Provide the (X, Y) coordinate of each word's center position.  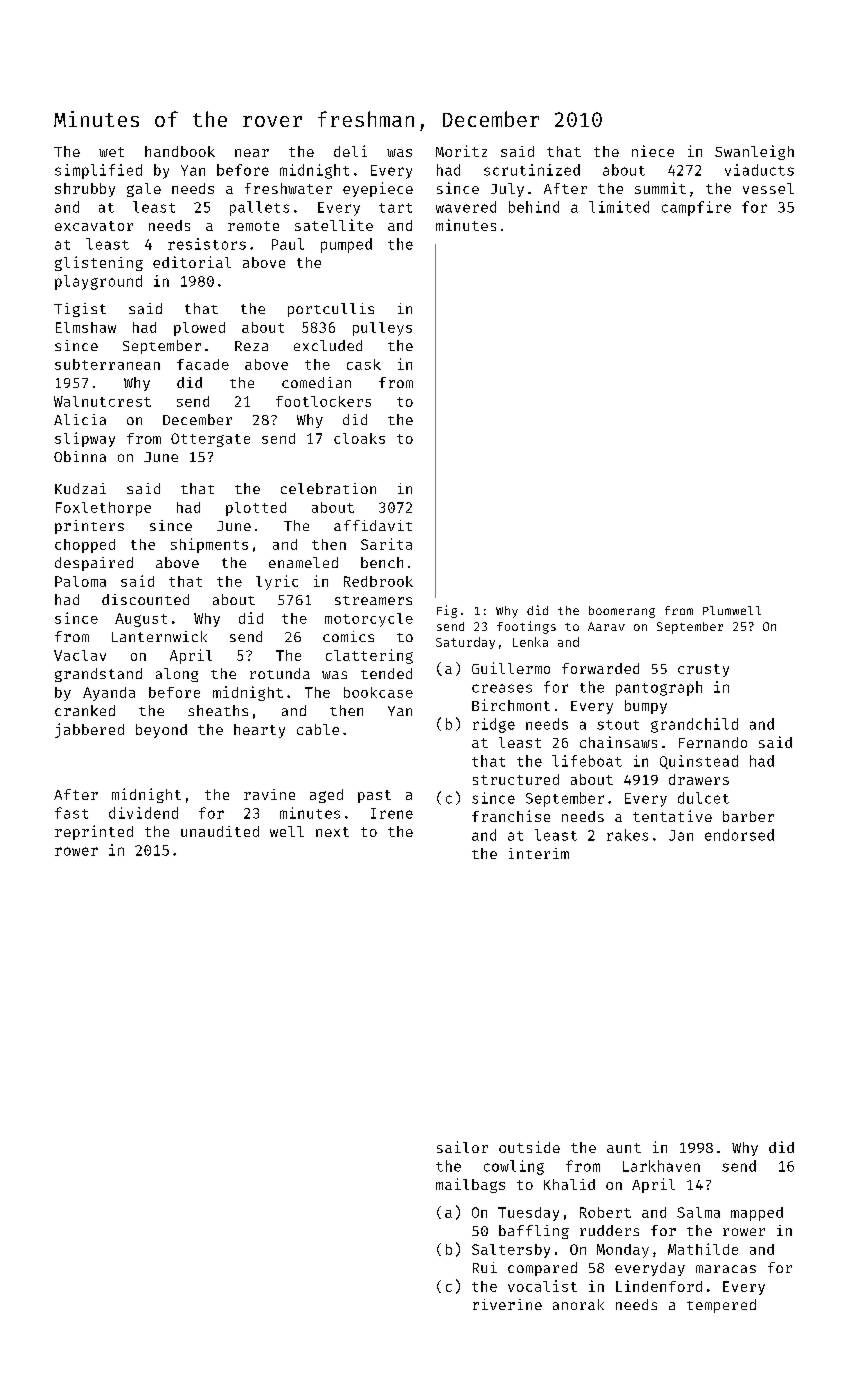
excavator (94, 226)
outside (529, 1147)
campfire (696, 208)
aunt (624, 1148)
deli (350, 151)
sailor (462, 1147)
